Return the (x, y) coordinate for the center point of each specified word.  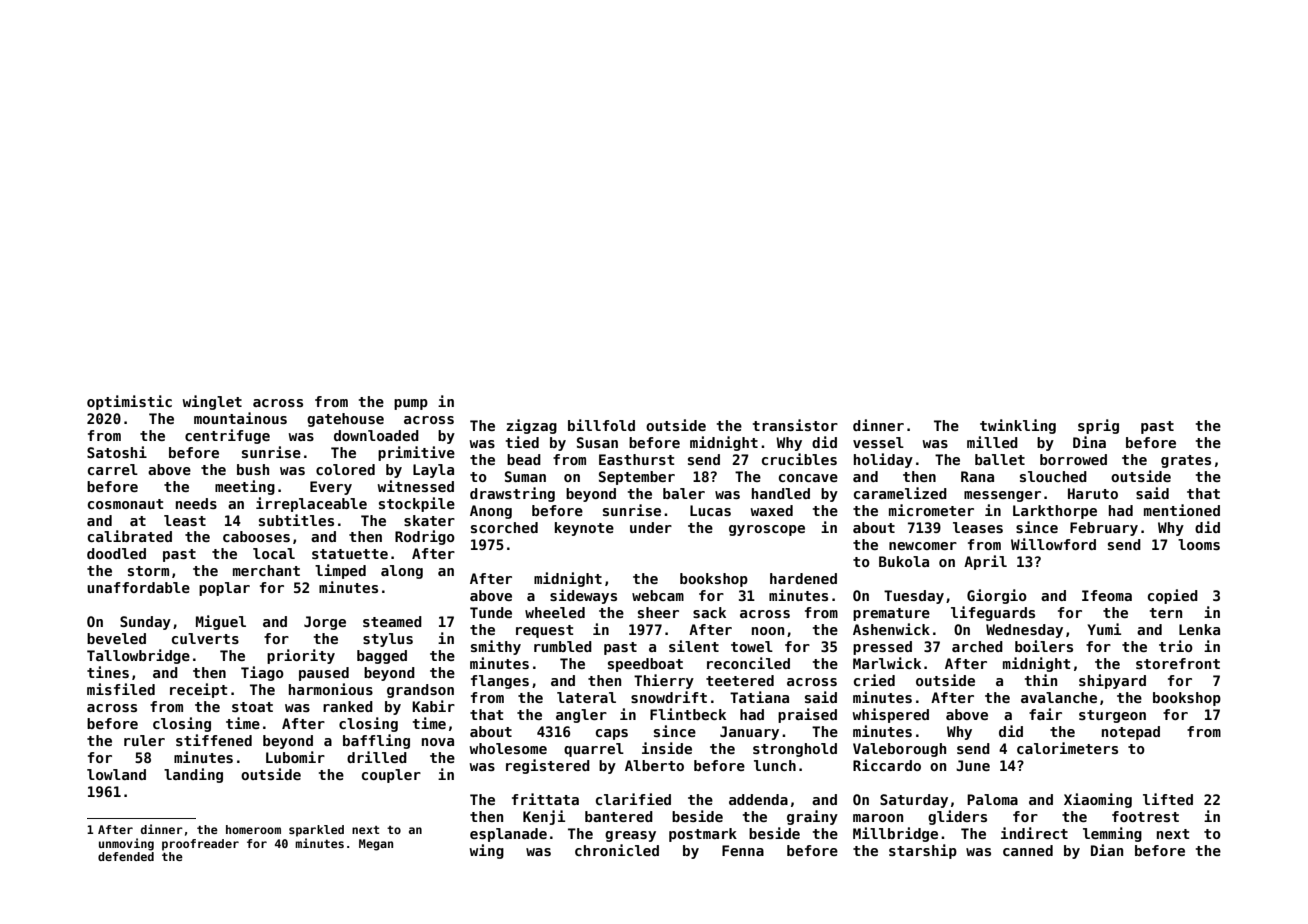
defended (126, 856)
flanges (500, 682)
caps (612, 734)
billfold (601, 425)
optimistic (129, 402)
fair (1045, 714)
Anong (491, 512)
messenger (1002, 496)
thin (1041, 680)
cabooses (256, 536)
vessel (878, 442)
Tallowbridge (138, 656)
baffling (376, 741)
